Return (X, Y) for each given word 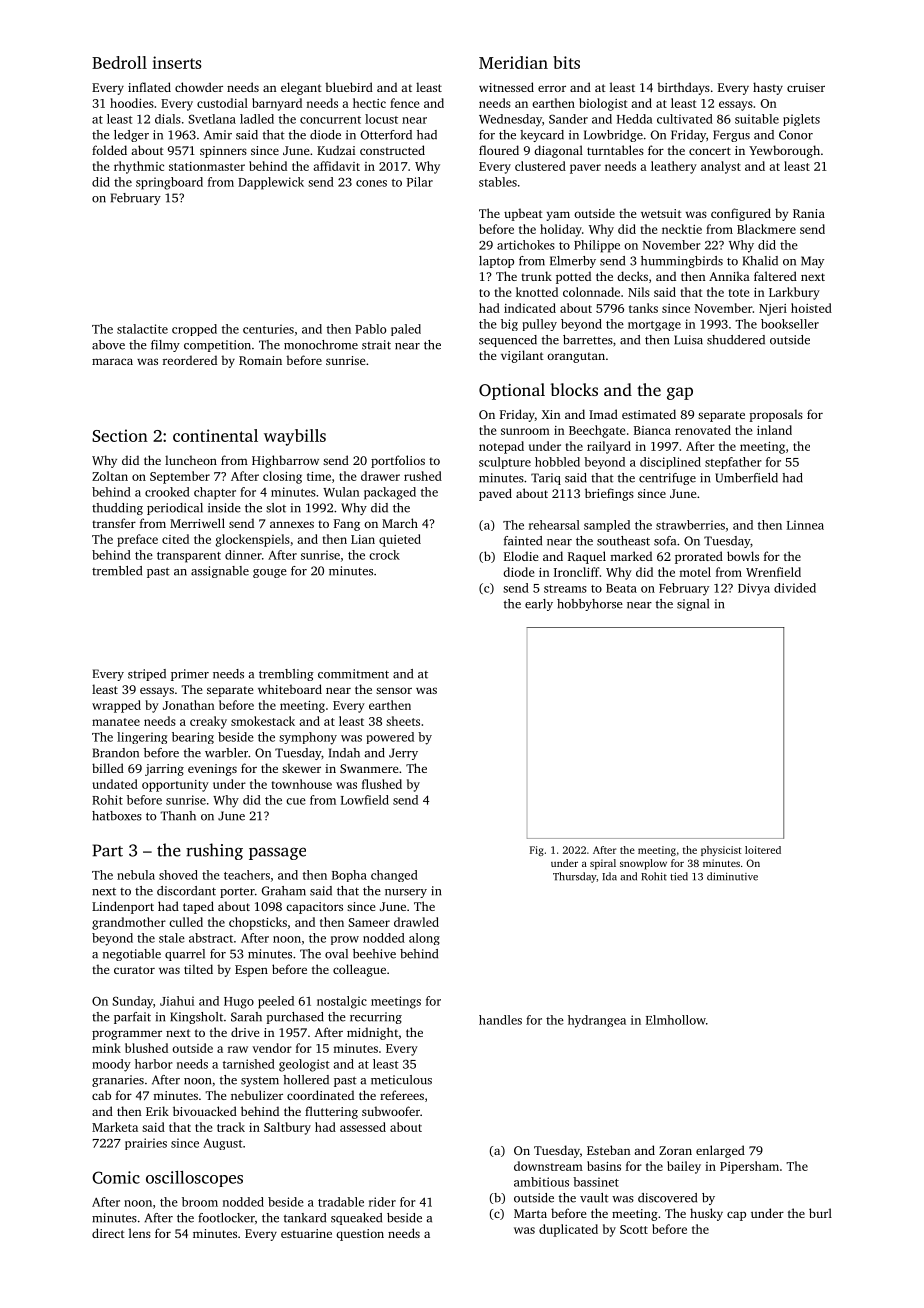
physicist (721, 851)
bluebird (349, 87)
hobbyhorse (590, 605)
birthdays (683, 88)
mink (106, 1048)
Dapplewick (271, 183)
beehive (374, 954)
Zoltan (110, 476)
